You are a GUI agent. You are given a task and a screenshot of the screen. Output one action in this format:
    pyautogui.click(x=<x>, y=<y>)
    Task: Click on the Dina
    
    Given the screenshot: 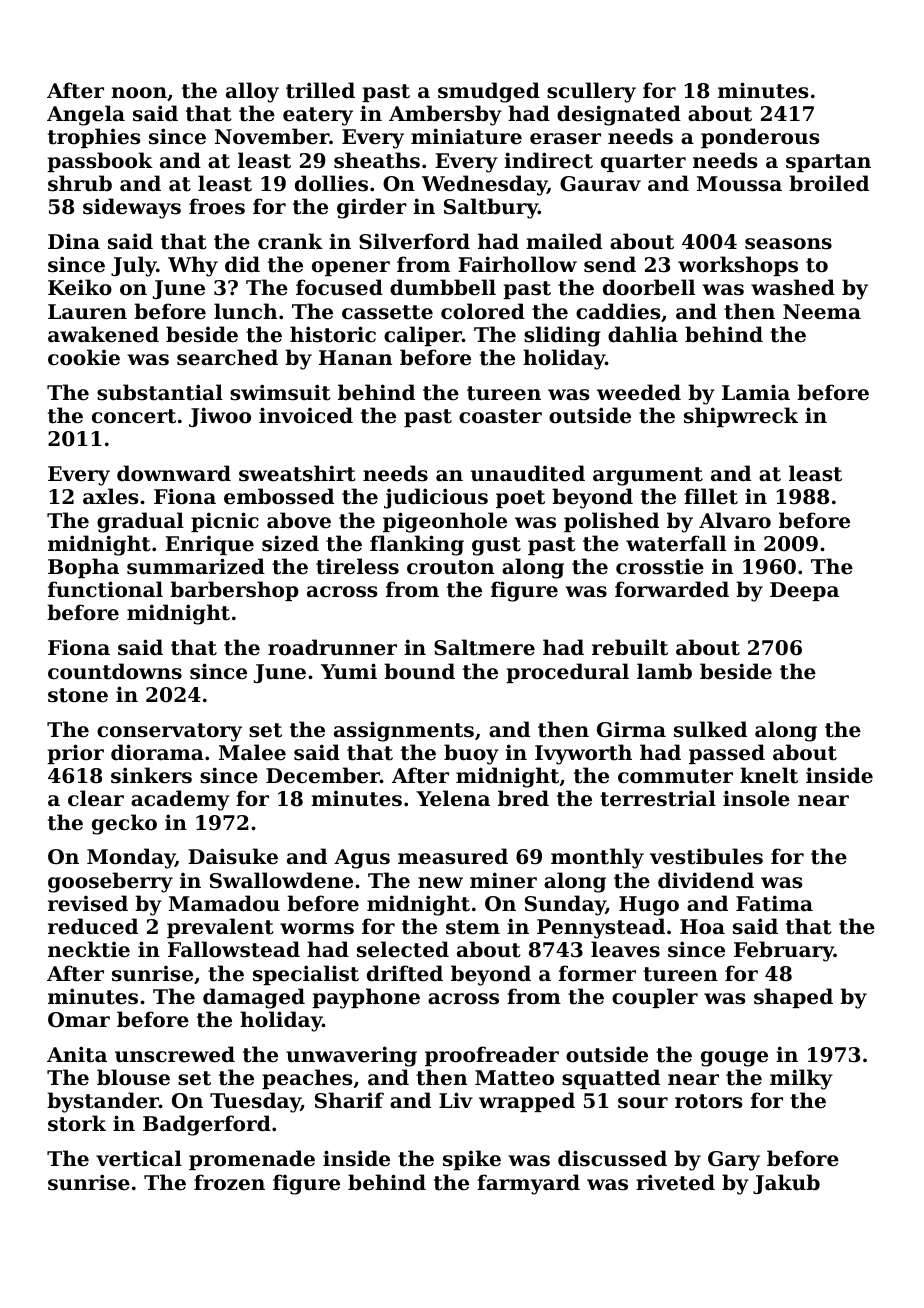 What is the action you would take?
    pyautogui.click(x=74, y=241)
